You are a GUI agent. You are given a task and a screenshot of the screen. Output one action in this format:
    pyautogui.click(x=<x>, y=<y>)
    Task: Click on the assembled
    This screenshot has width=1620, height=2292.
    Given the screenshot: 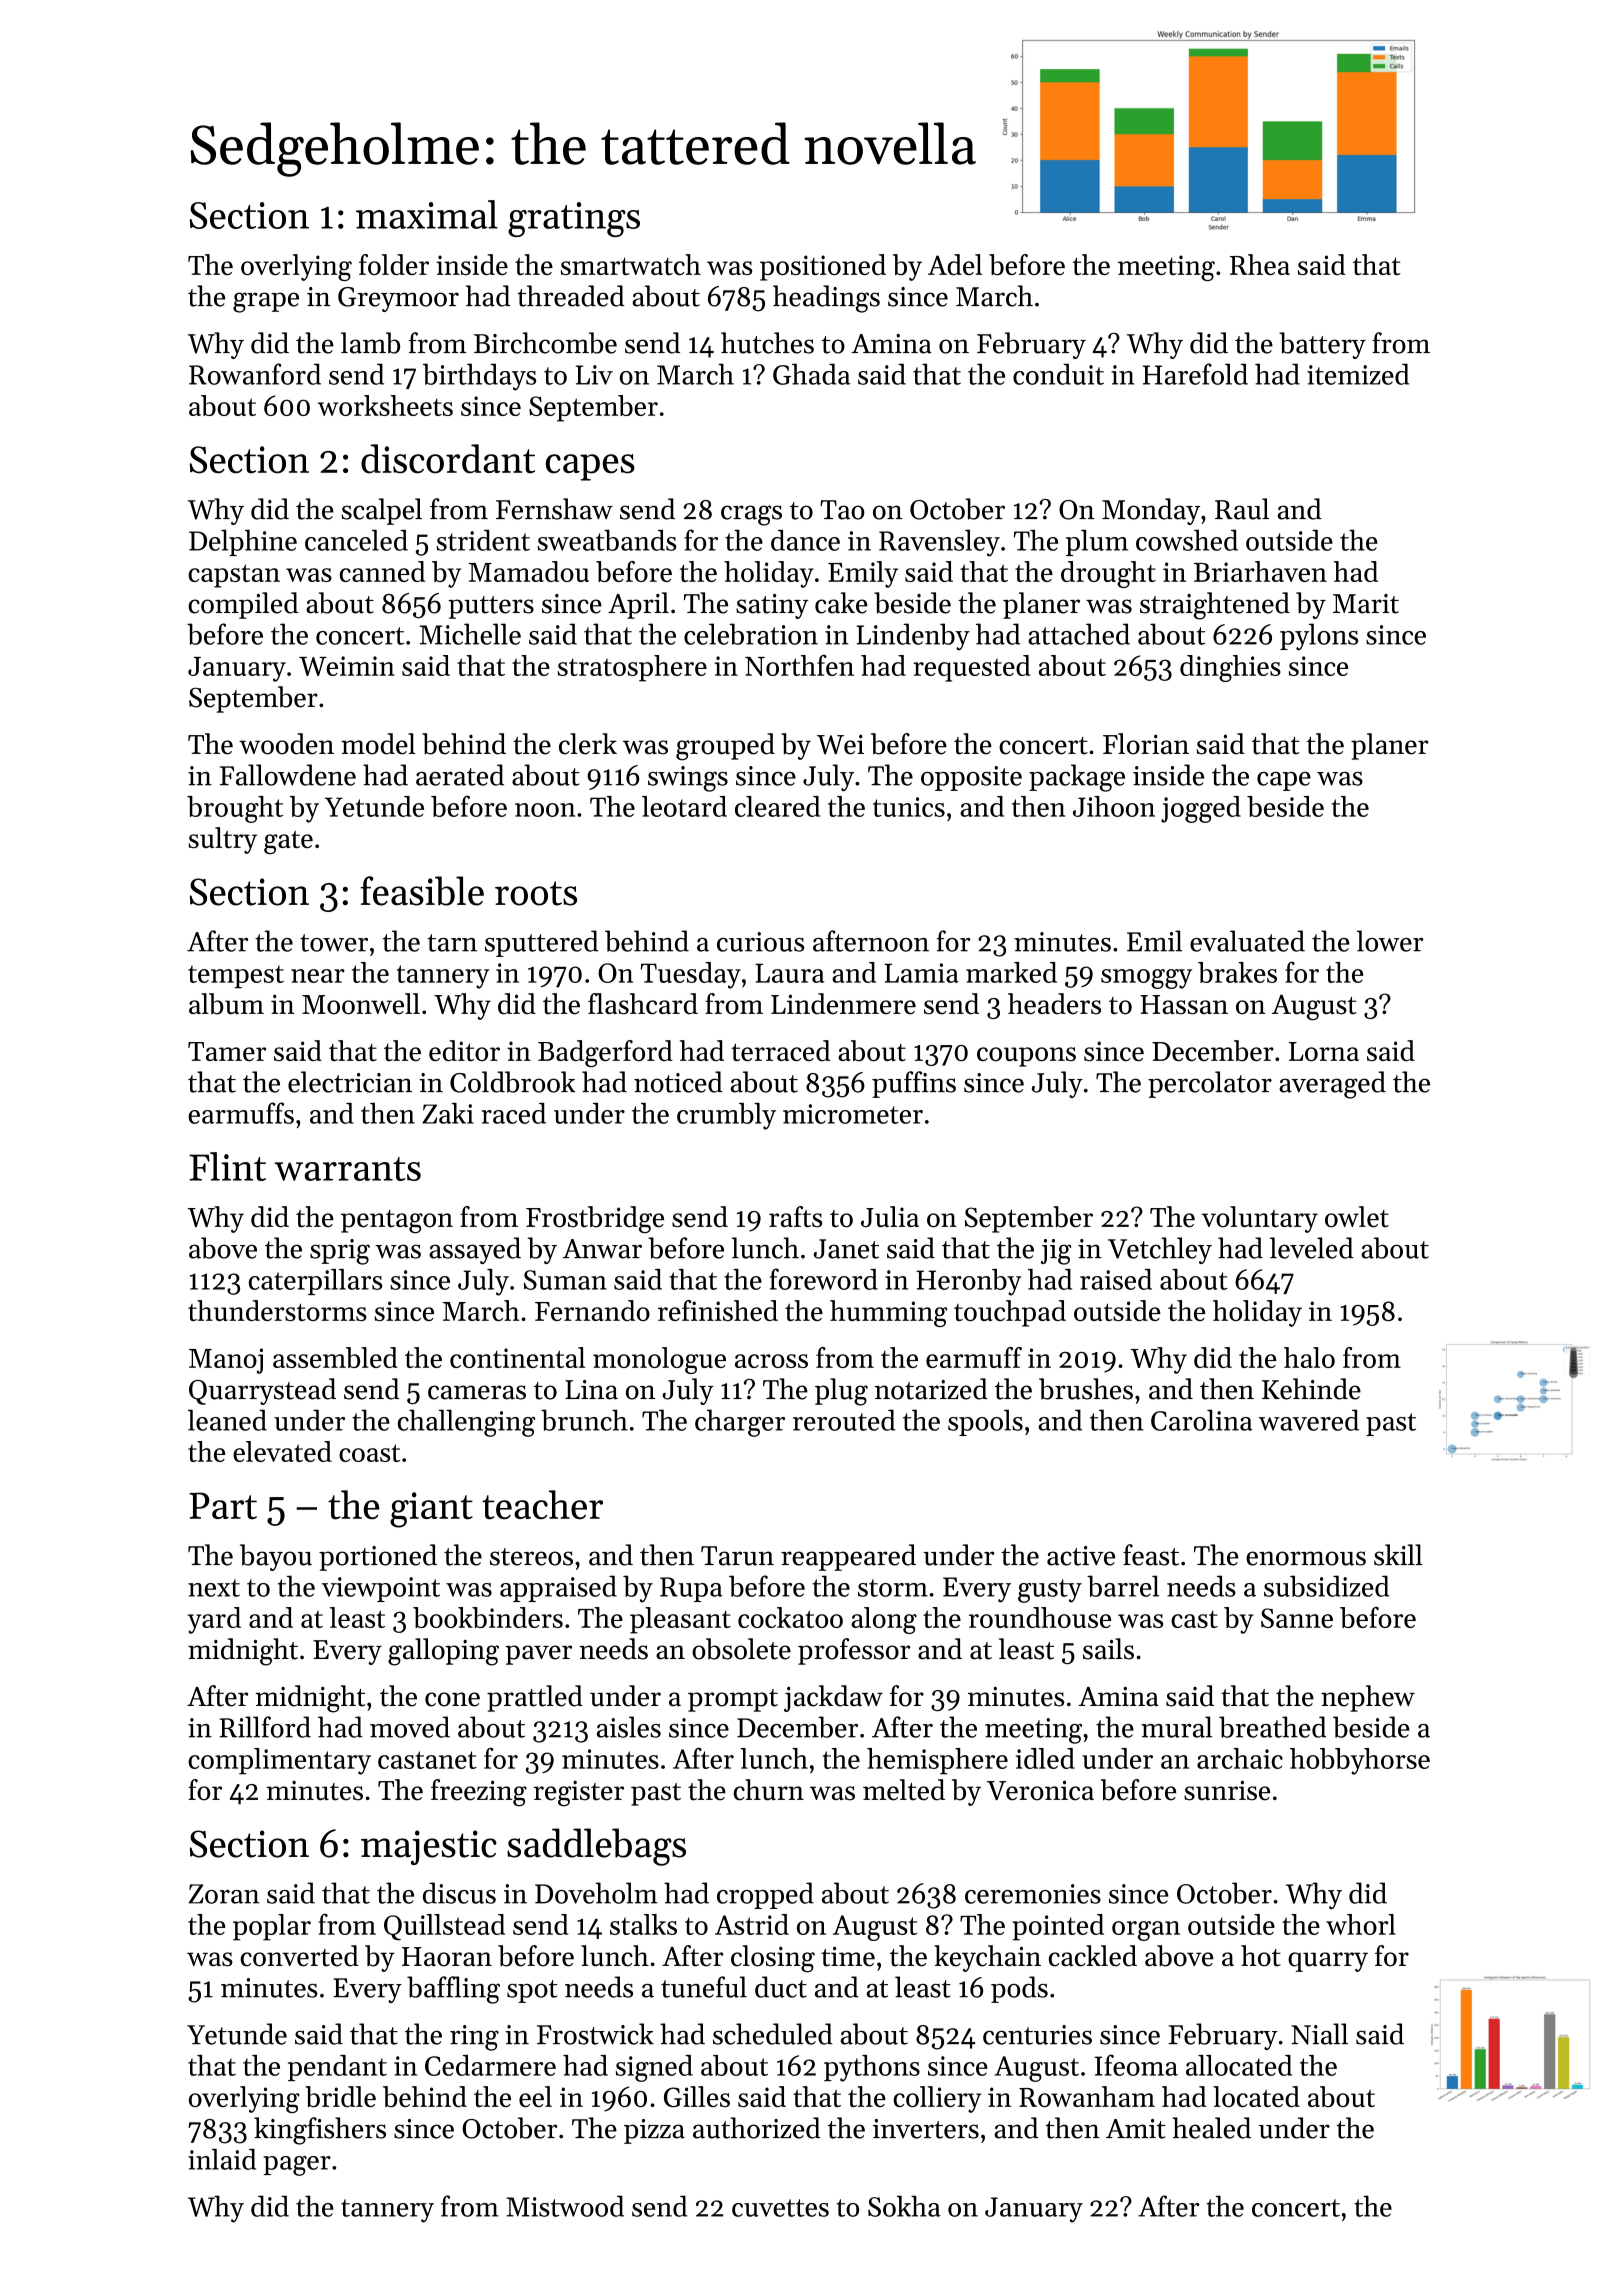 What is the action you would take?
    pyautogui.click(x=335, y=1357)
